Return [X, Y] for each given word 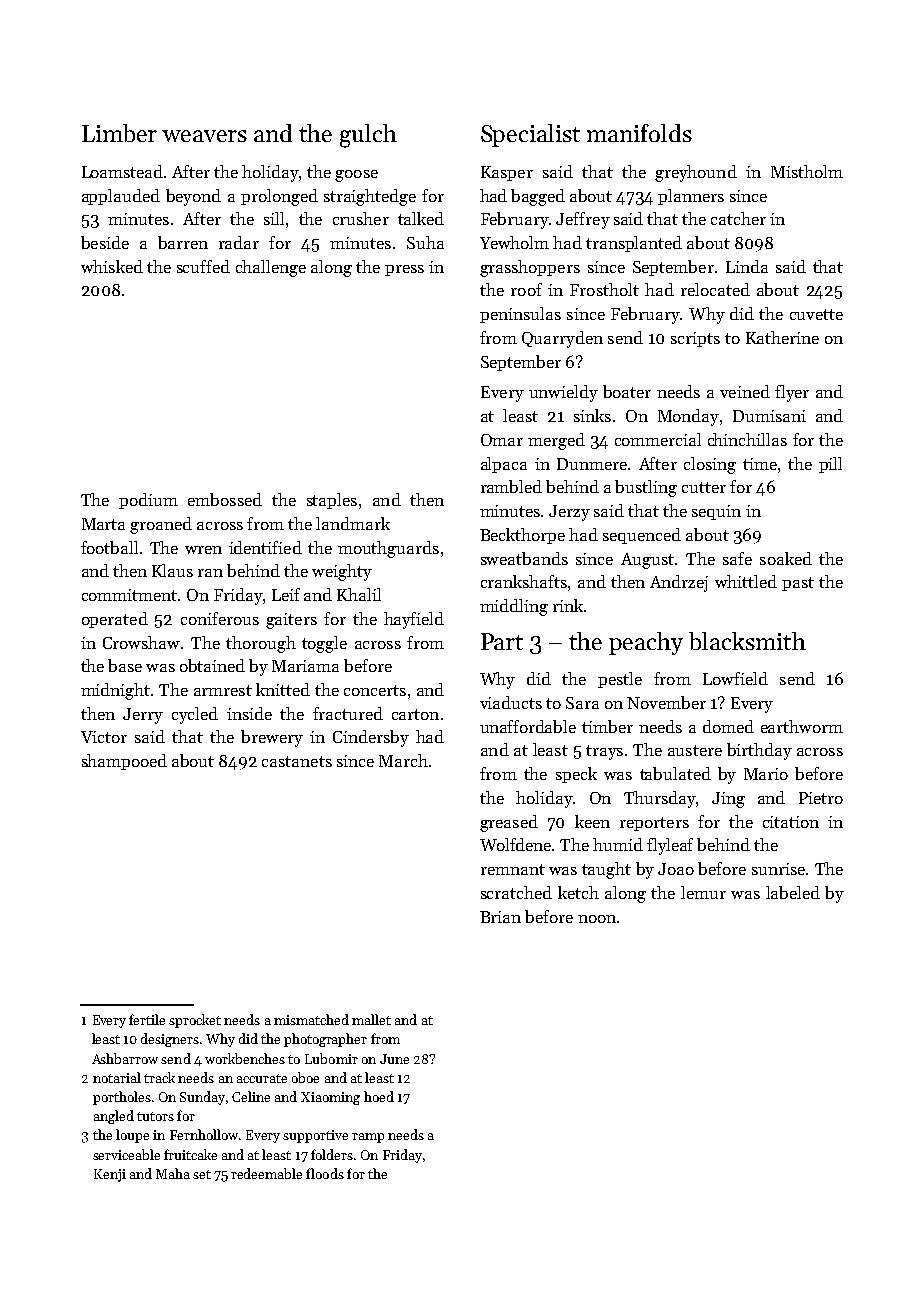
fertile [147, 1019]
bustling [646, 488]
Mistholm [807, 171]
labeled [793, 892]
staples [332, 501]
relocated [715, 289]
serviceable [126, 1154]
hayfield [414, 620]
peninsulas [520, 315]
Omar [502, 440]
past [798, 584]
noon [597, 919]
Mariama [305, 666]
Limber [119, 133]
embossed [225, 499]
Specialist [530, 135]
